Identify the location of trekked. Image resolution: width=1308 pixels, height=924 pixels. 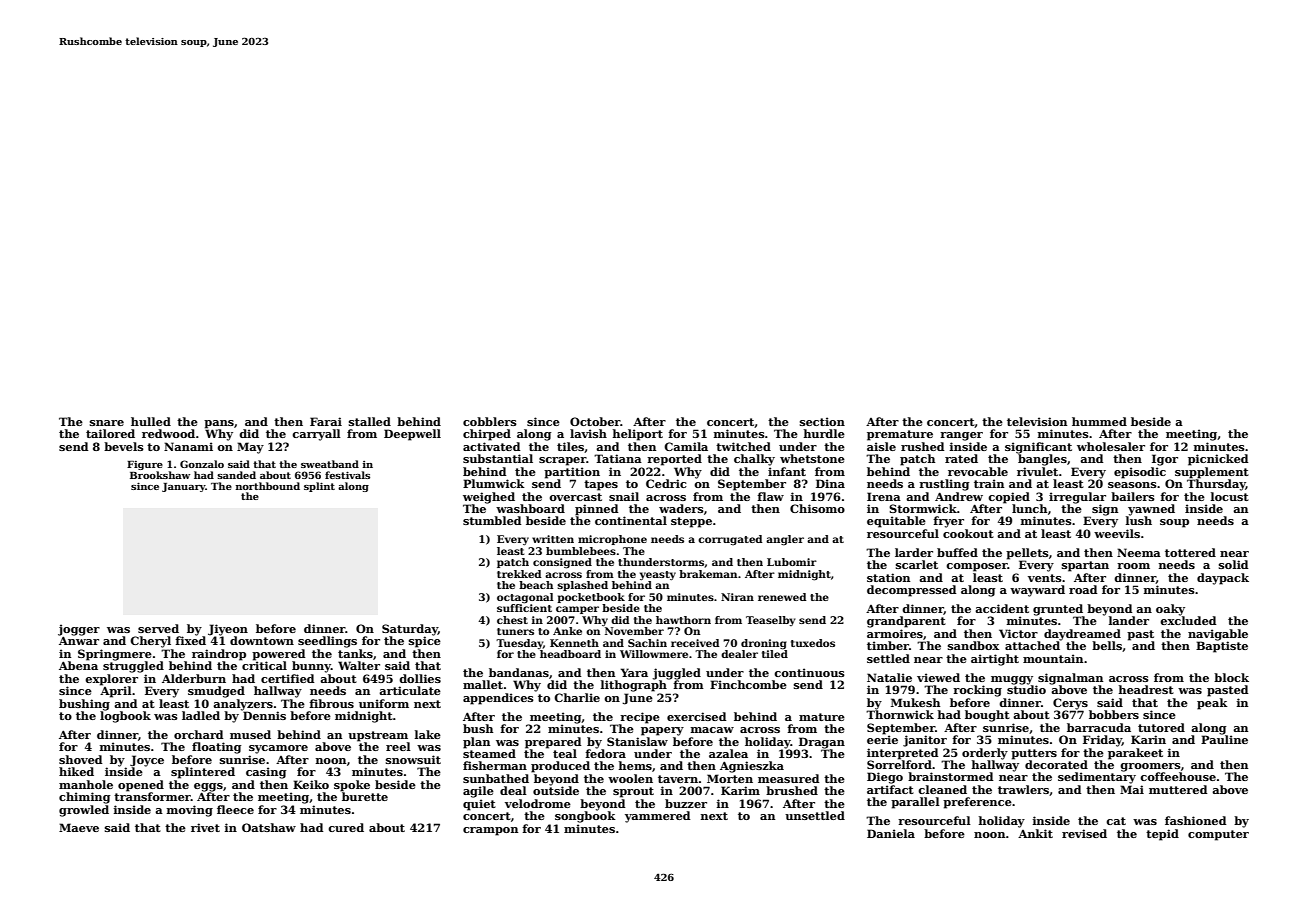
(519, 574).
